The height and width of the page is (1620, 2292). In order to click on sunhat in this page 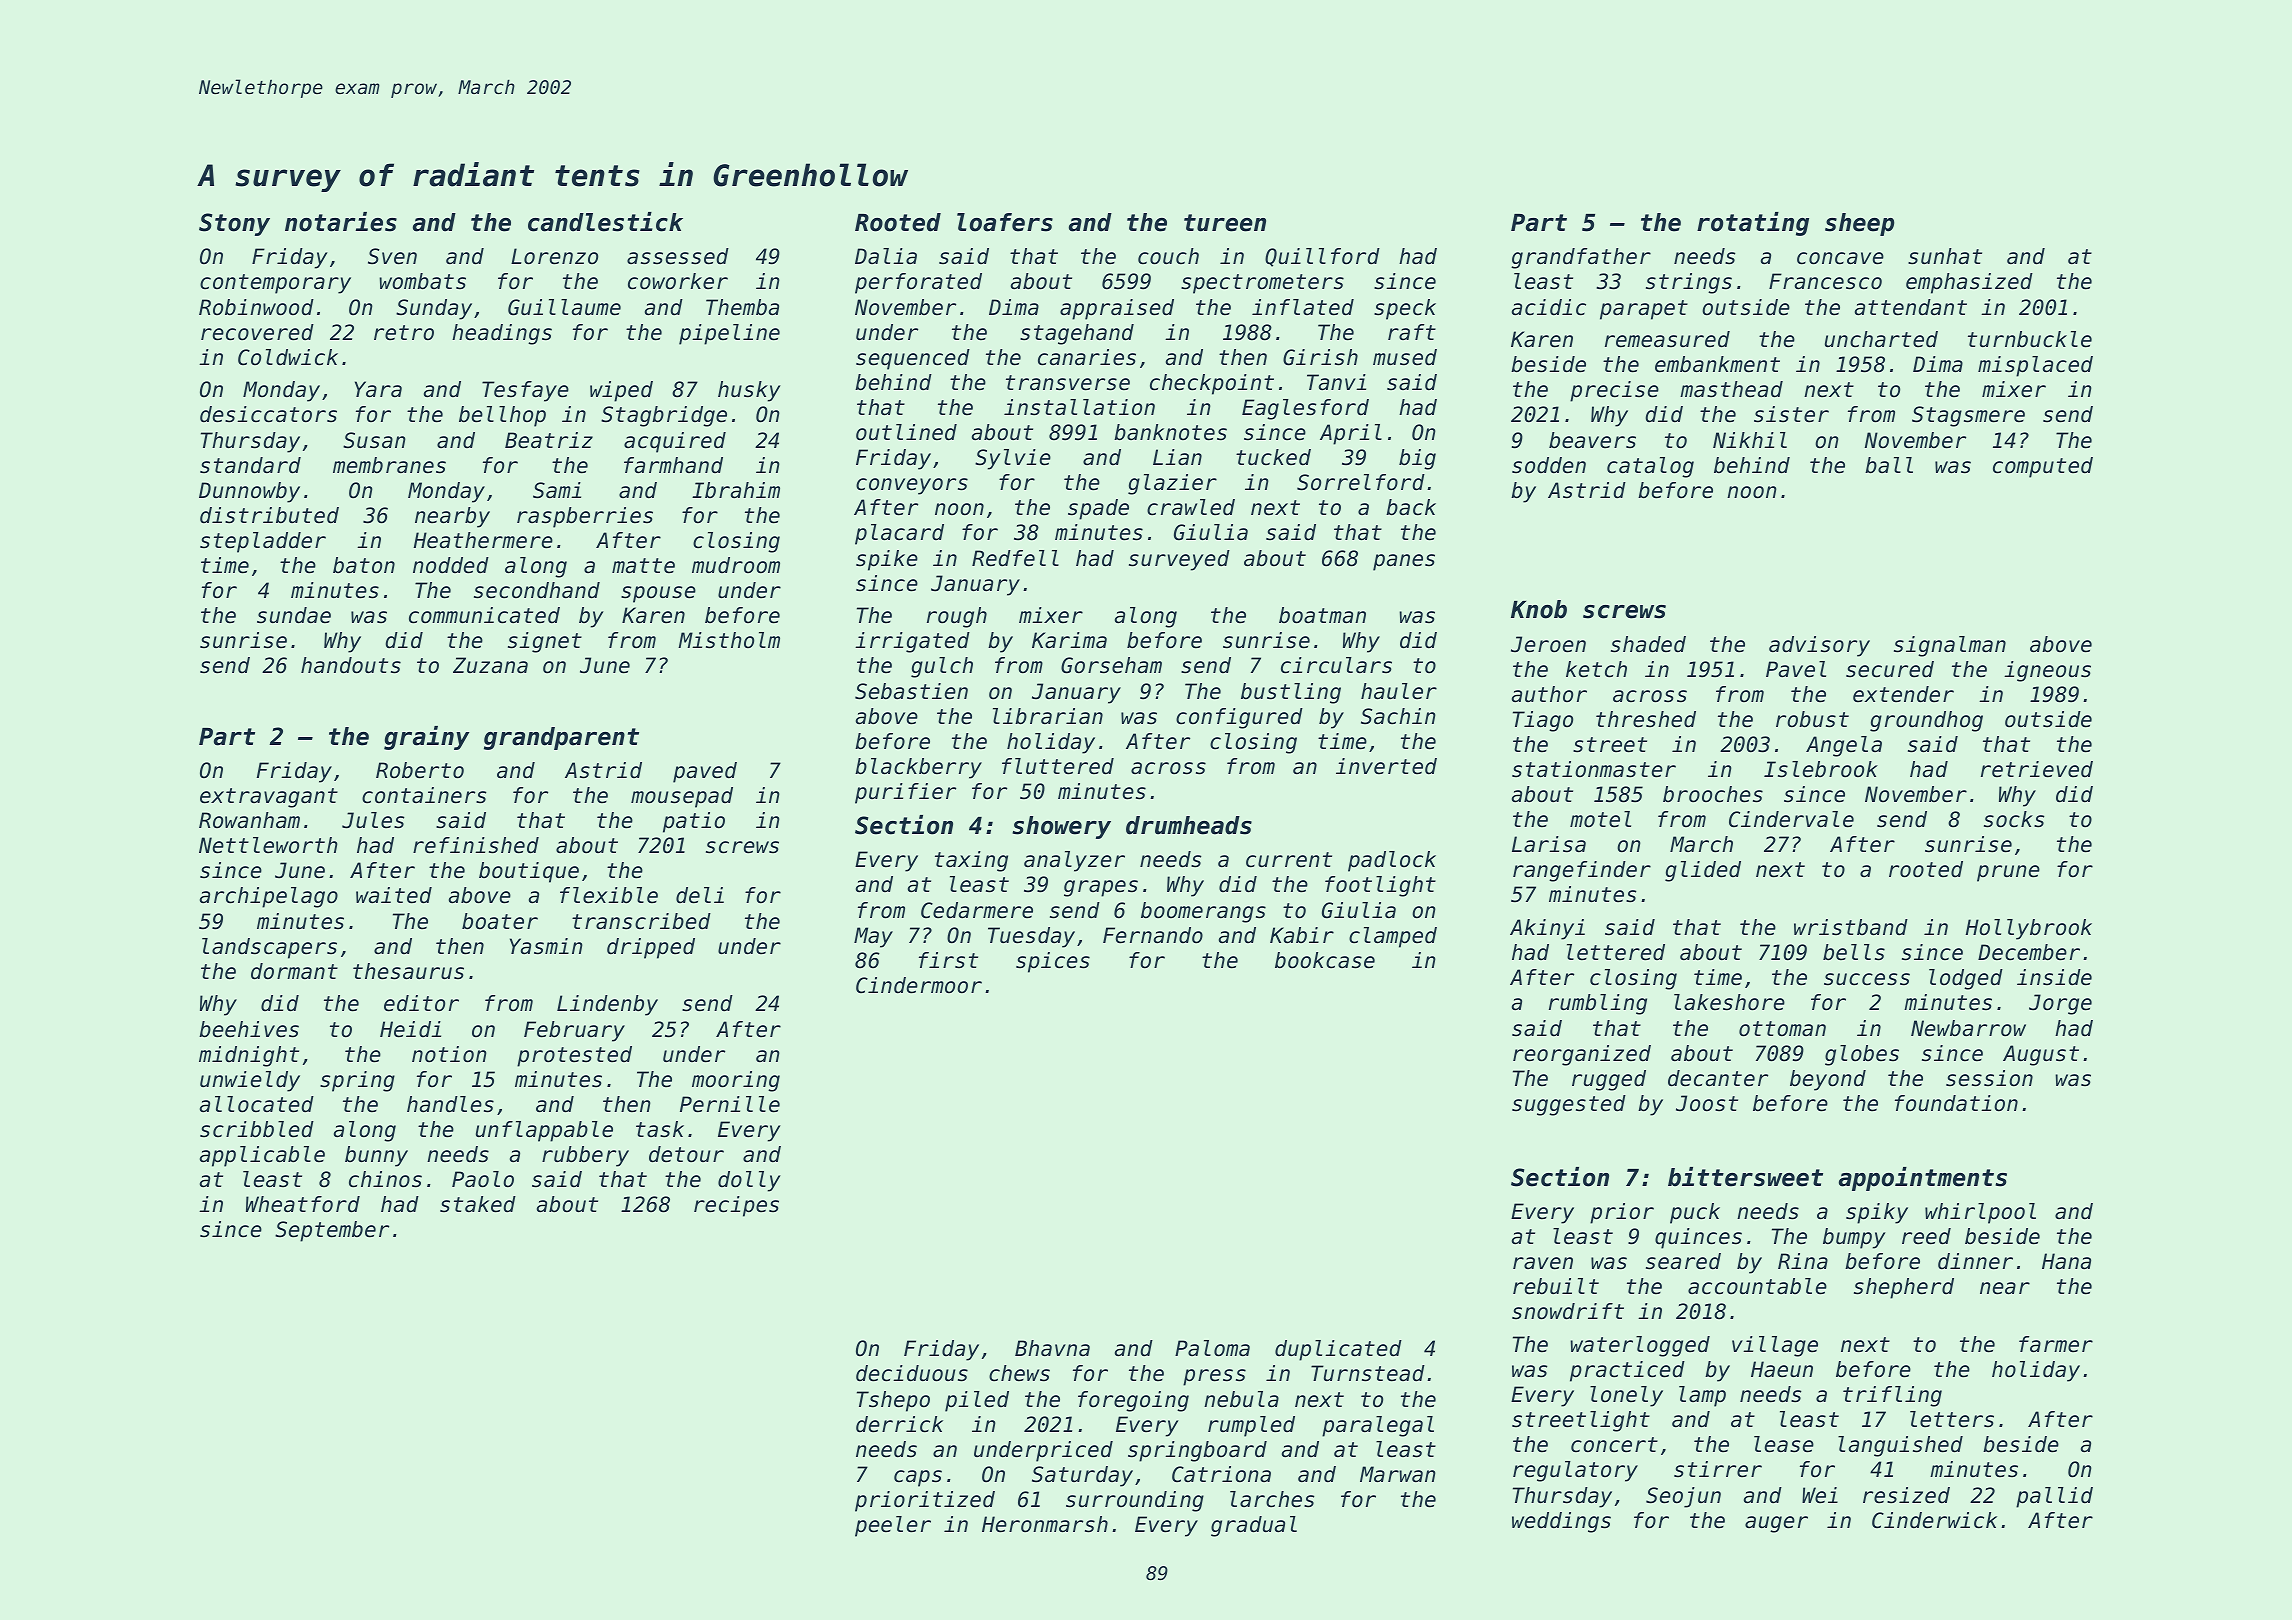, I will do `click(1945, 256)`.
